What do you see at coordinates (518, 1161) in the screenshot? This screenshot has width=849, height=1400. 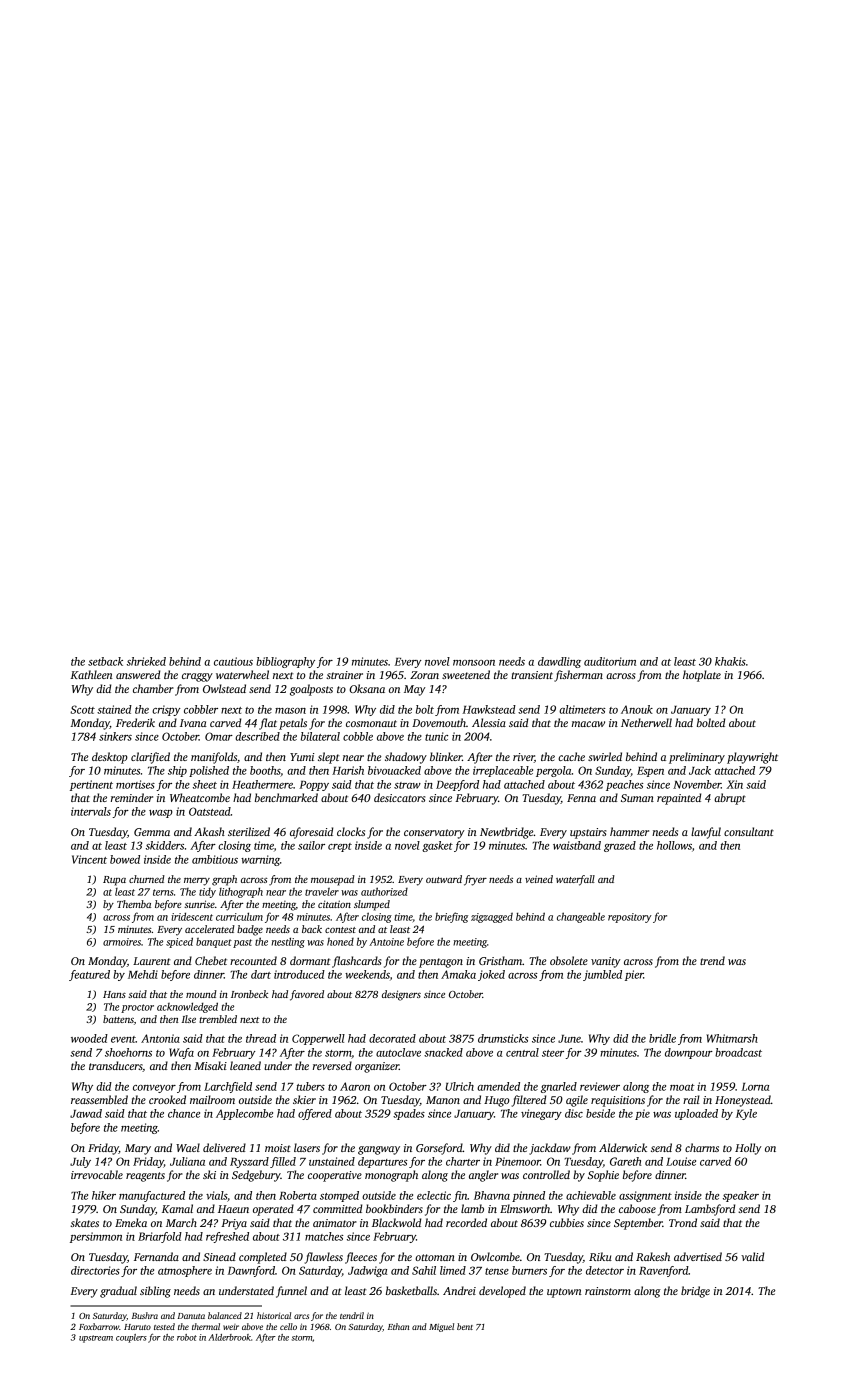 I see `Pinemoor` at bounding box center [518, 1161].
